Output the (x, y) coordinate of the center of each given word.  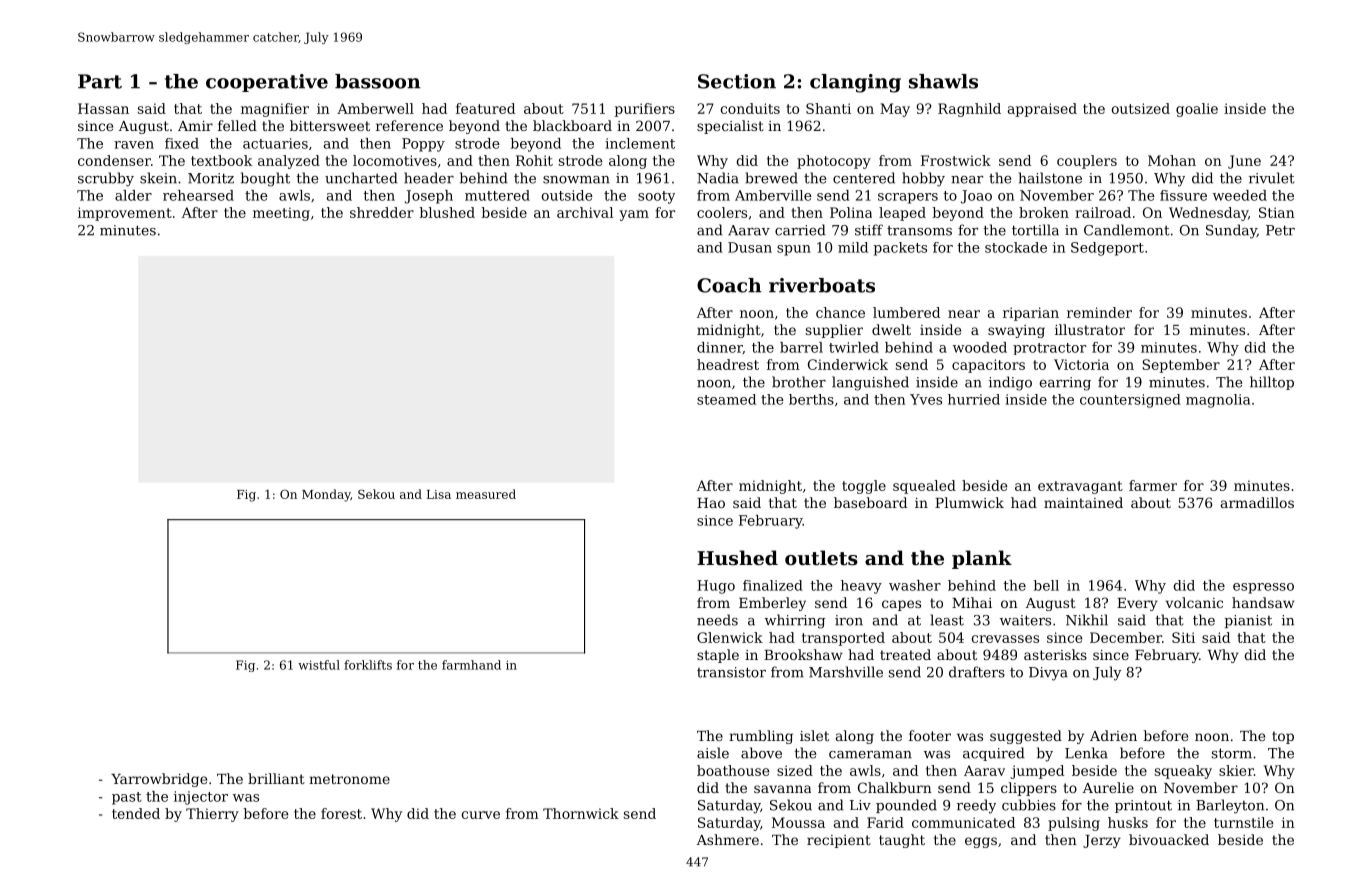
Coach (729, 285)
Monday (326, 495)
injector (201, 798)
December (1126, 637)
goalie (1197, 110)
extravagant (1080, 487)
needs (717, 620)
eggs (981, 842)
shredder (382, 212)
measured (486, 494)
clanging (855, 83)
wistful (319, 665)
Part (100, 81)
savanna (782, 789)
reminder (1099, 312)
